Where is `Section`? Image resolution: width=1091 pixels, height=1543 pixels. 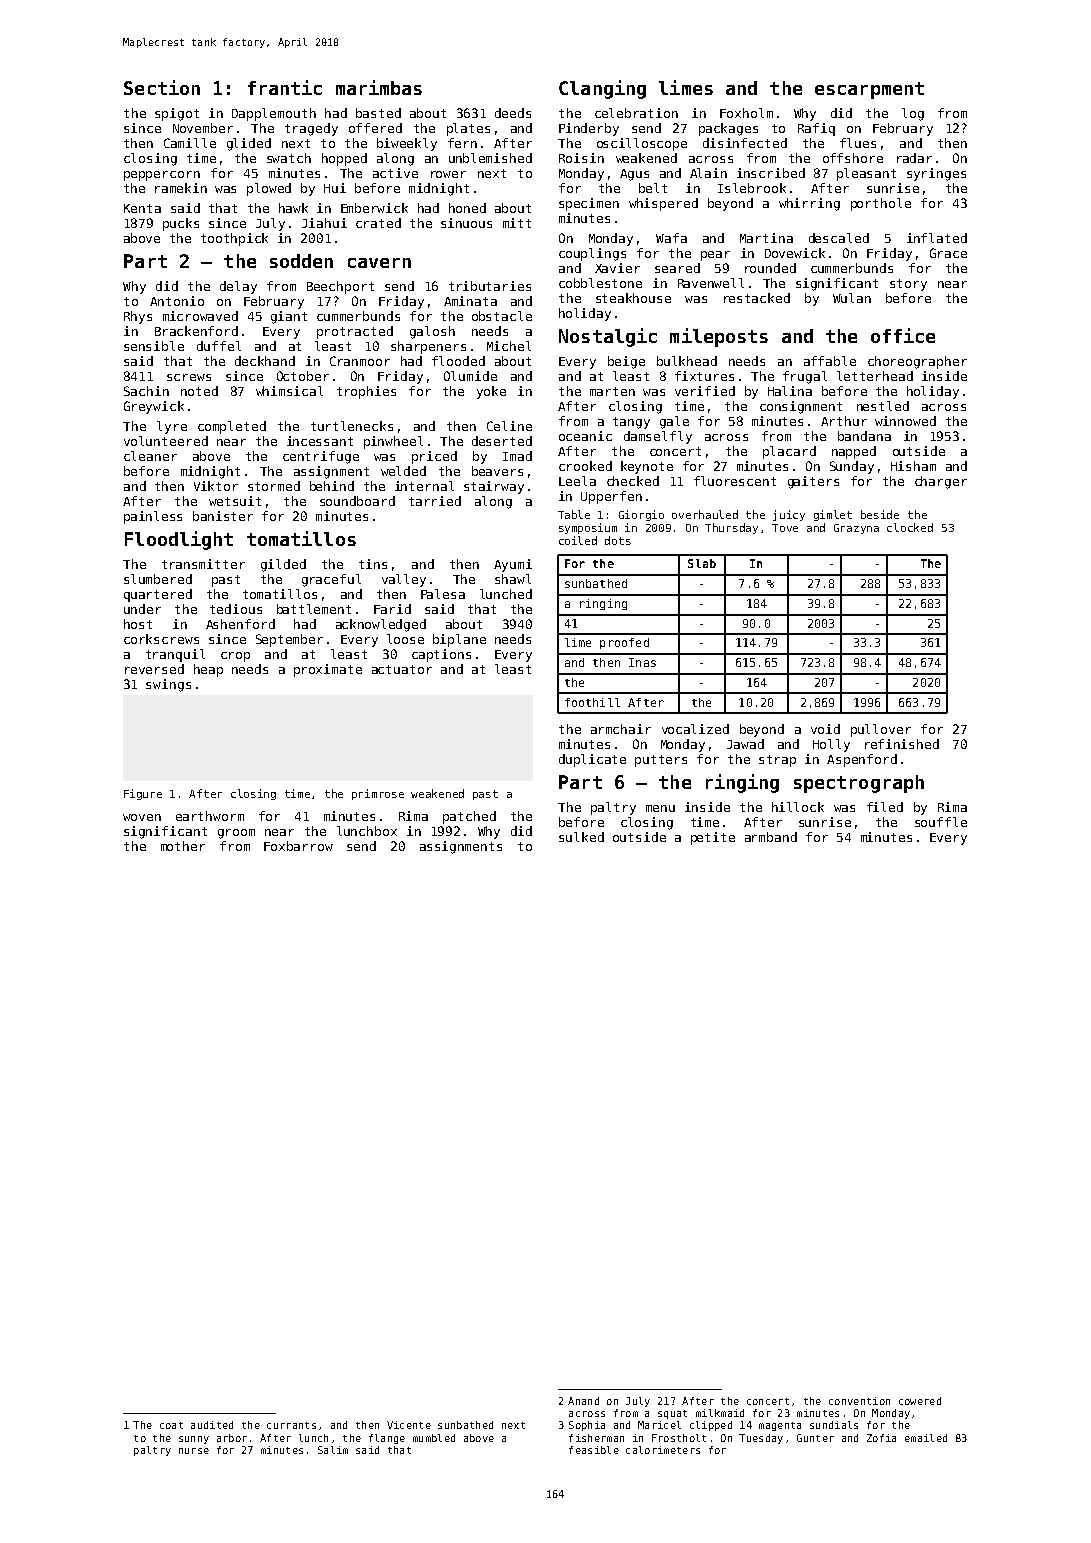
Section is located at coordinates (162, 87).
